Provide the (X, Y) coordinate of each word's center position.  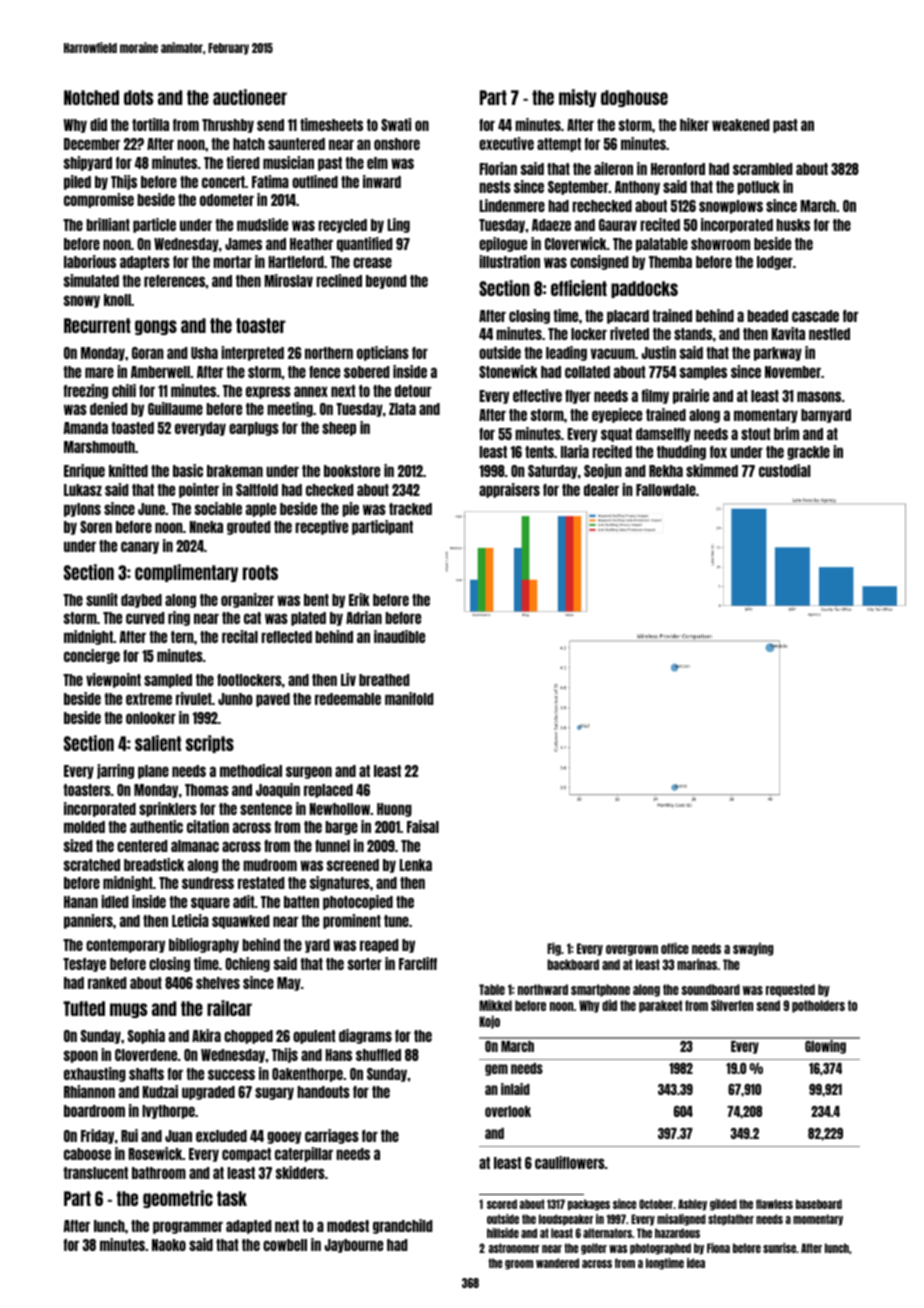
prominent (352, 921)
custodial (784, 470)
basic (188, 470)
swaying (753, 949)
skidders (300, 1172)
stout (755, 434)
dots (138, 97)
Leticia (190, 920)
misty (577, 98)
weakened (741, 125)
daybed (141, 601)
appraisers (509, 490)
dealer (601, 490)
